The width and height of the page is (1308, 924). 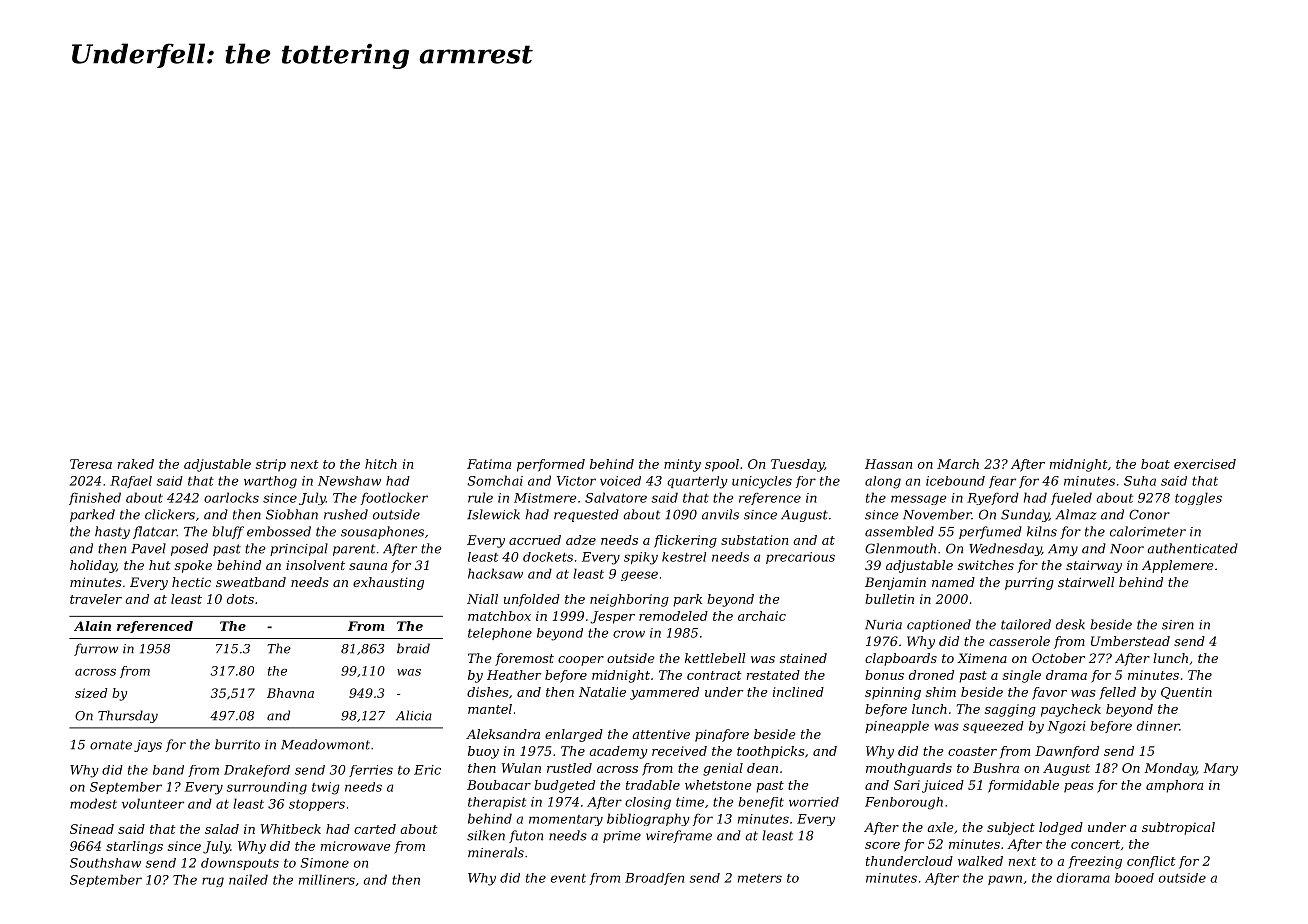 I want to click on pawn, so click(x=1005, y=880).
